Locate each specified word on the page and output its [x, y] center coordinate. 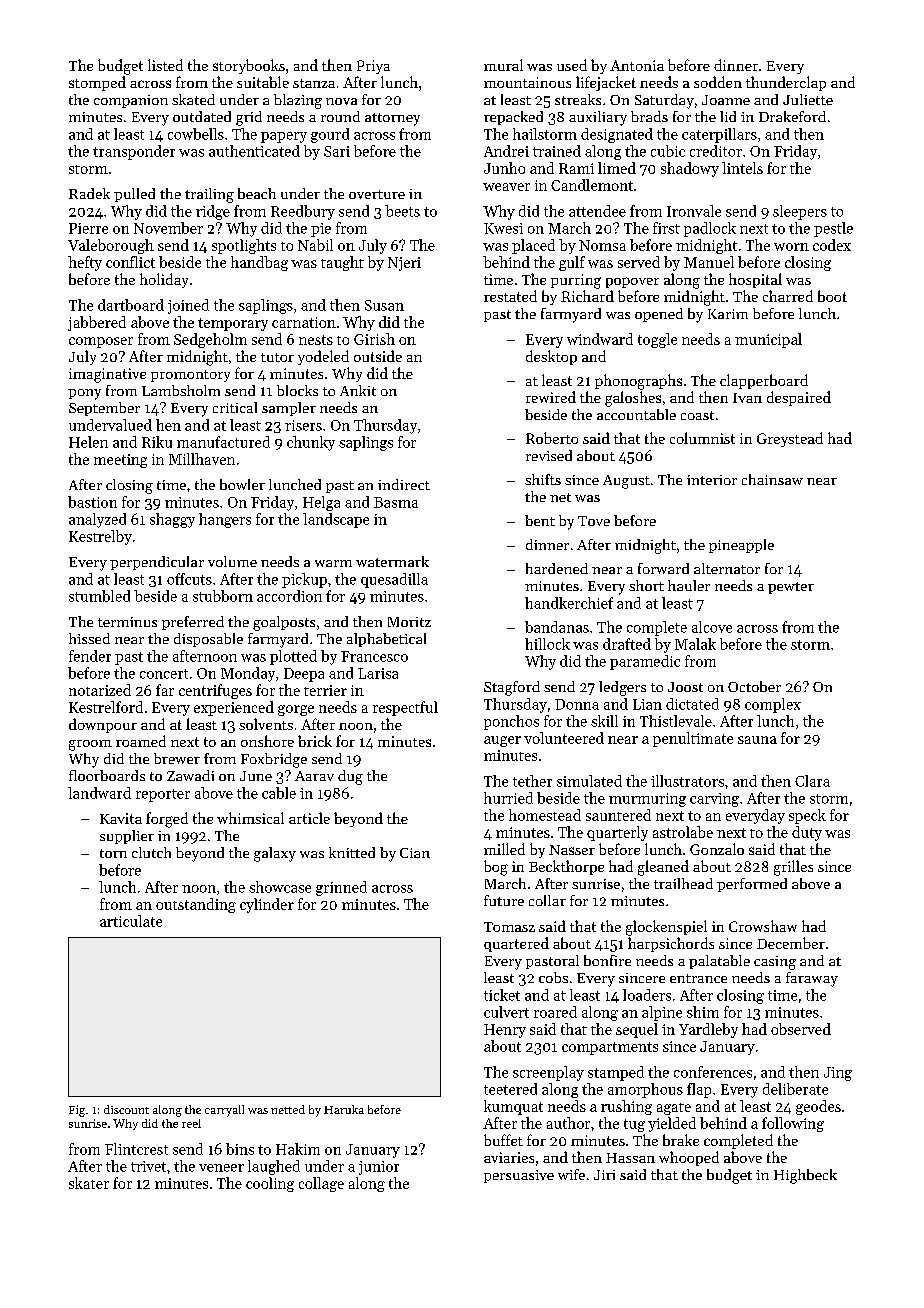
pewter [791, 588]
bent [540, 520]
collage [321, 1184]
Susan [384, 305]
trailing [209, 195]
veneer [221, 1168]
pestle [833, 229]
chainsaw [772, 479]
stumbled [99, 596]
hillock [547, 644]
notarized [100, 690]
